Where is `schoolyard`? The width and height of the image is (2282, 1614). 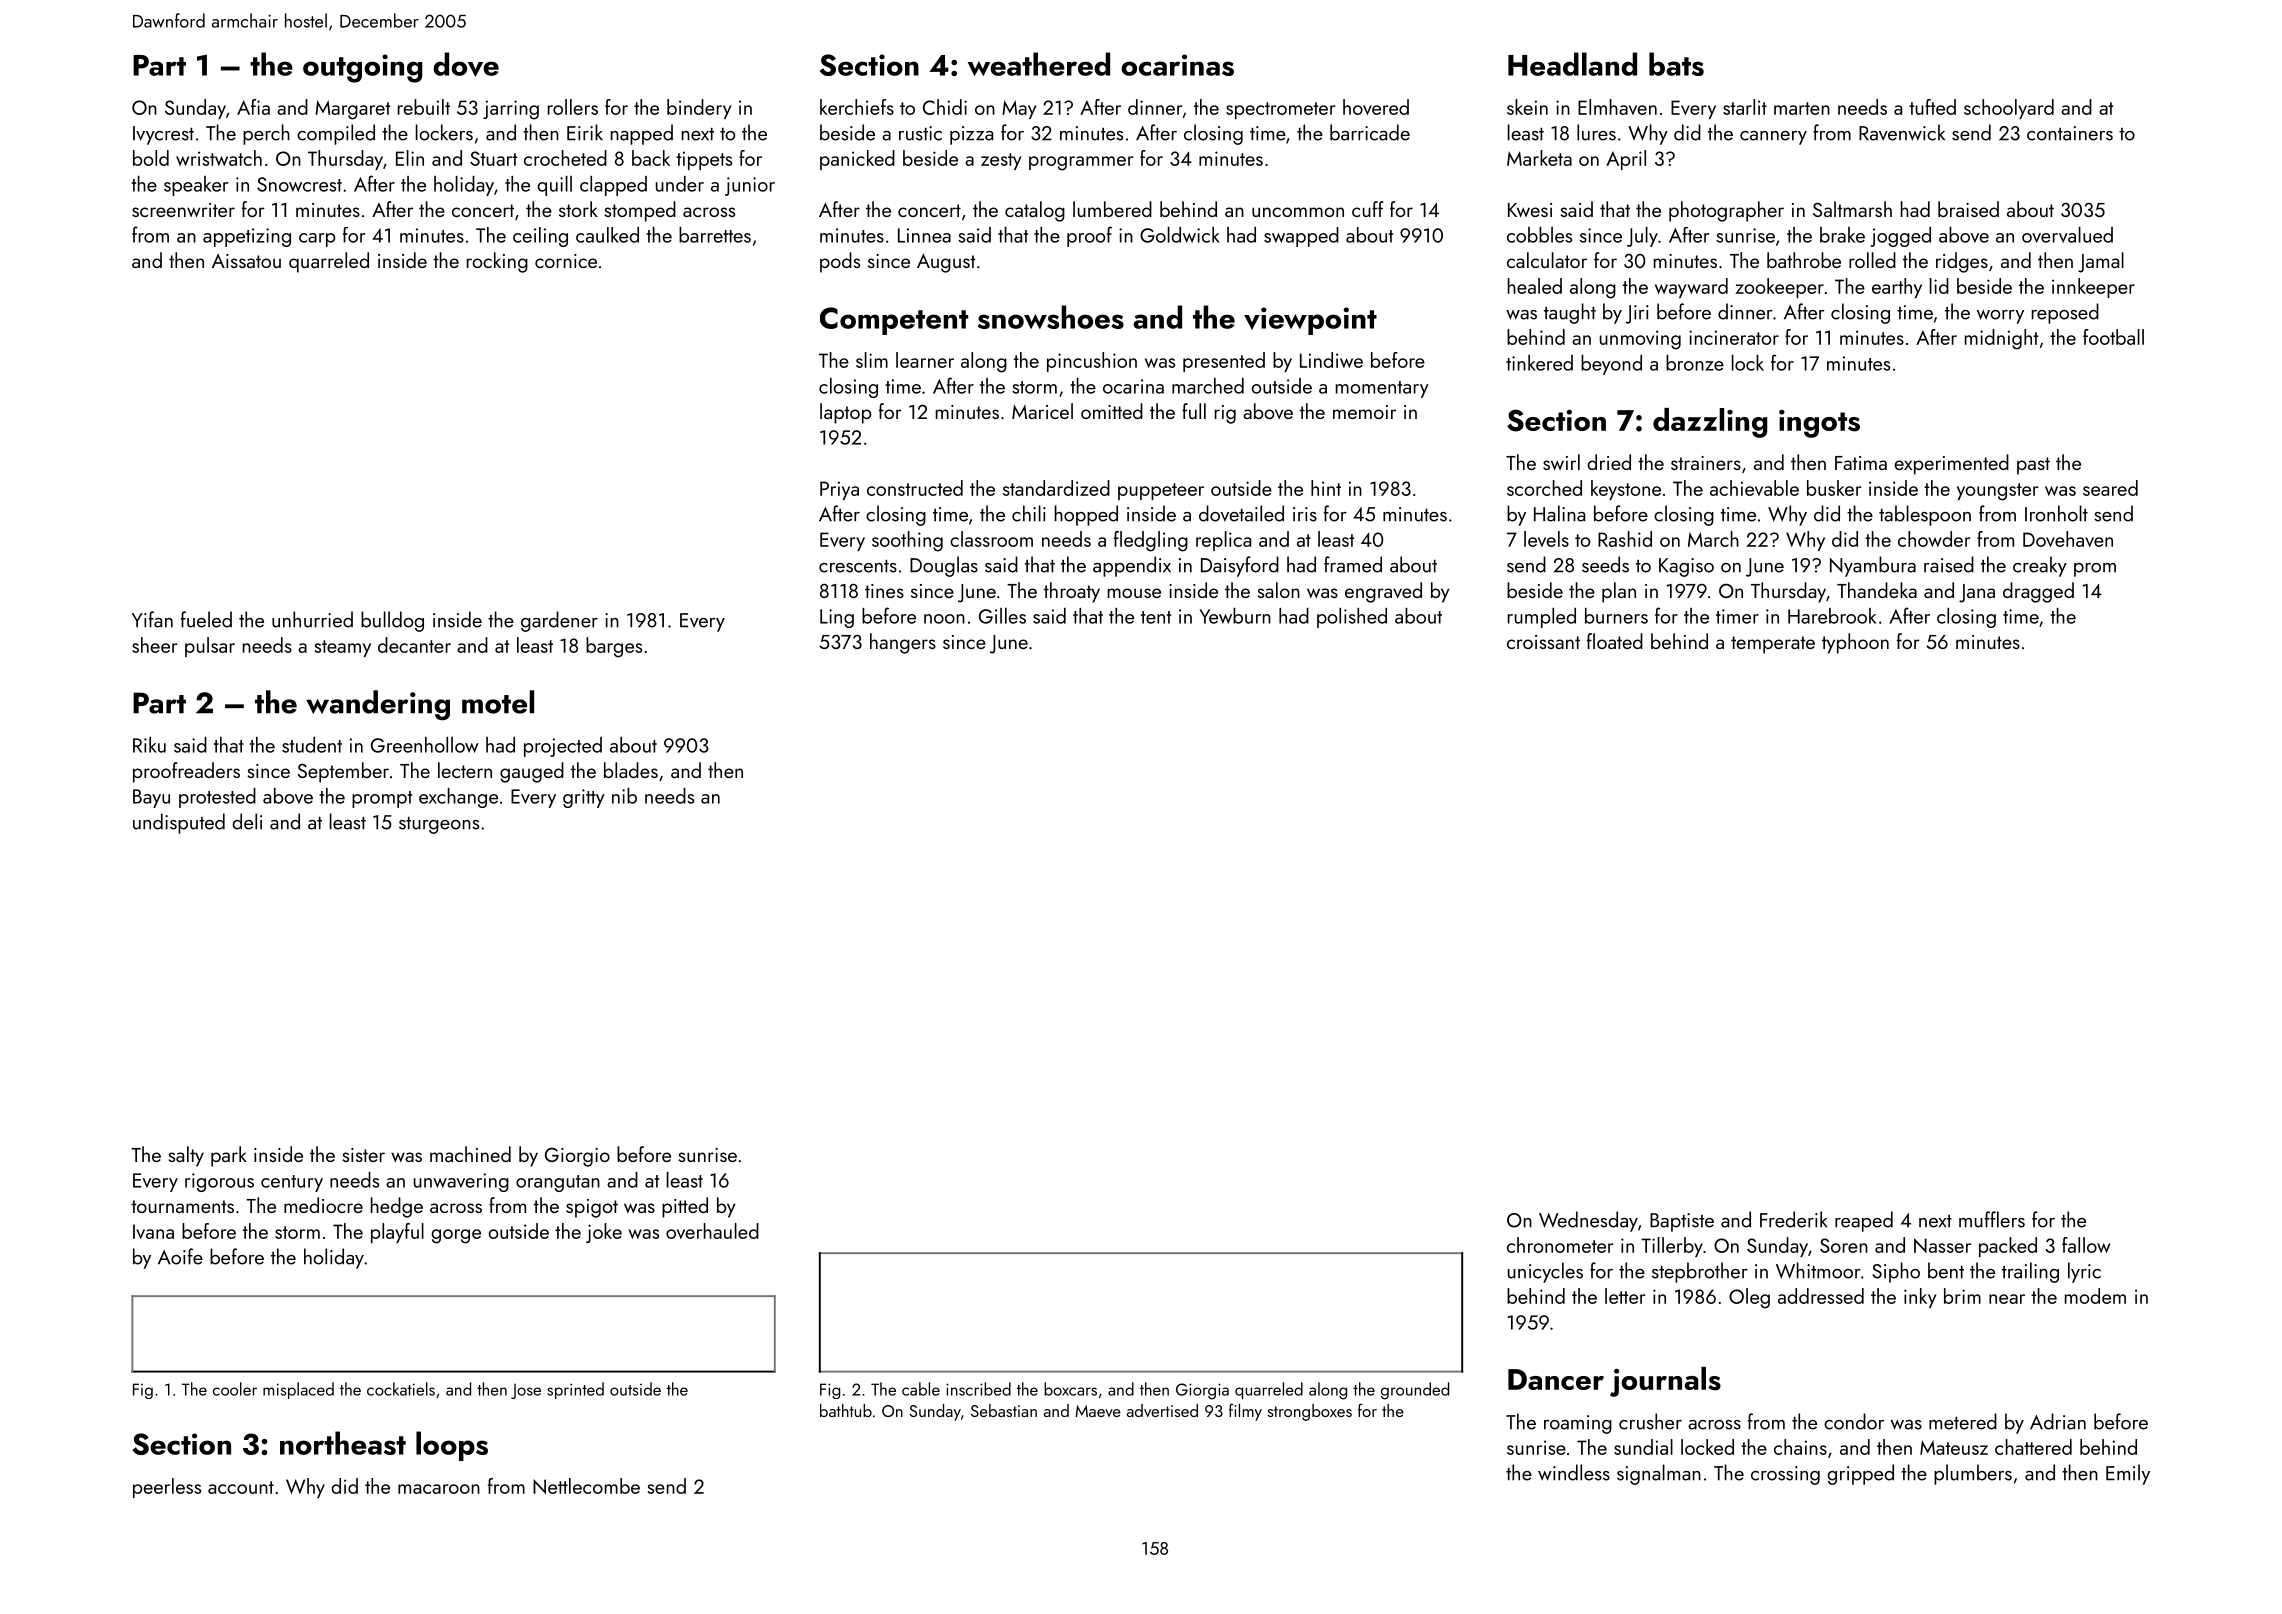 schoolyard is located at coordinates (2009, 109).
